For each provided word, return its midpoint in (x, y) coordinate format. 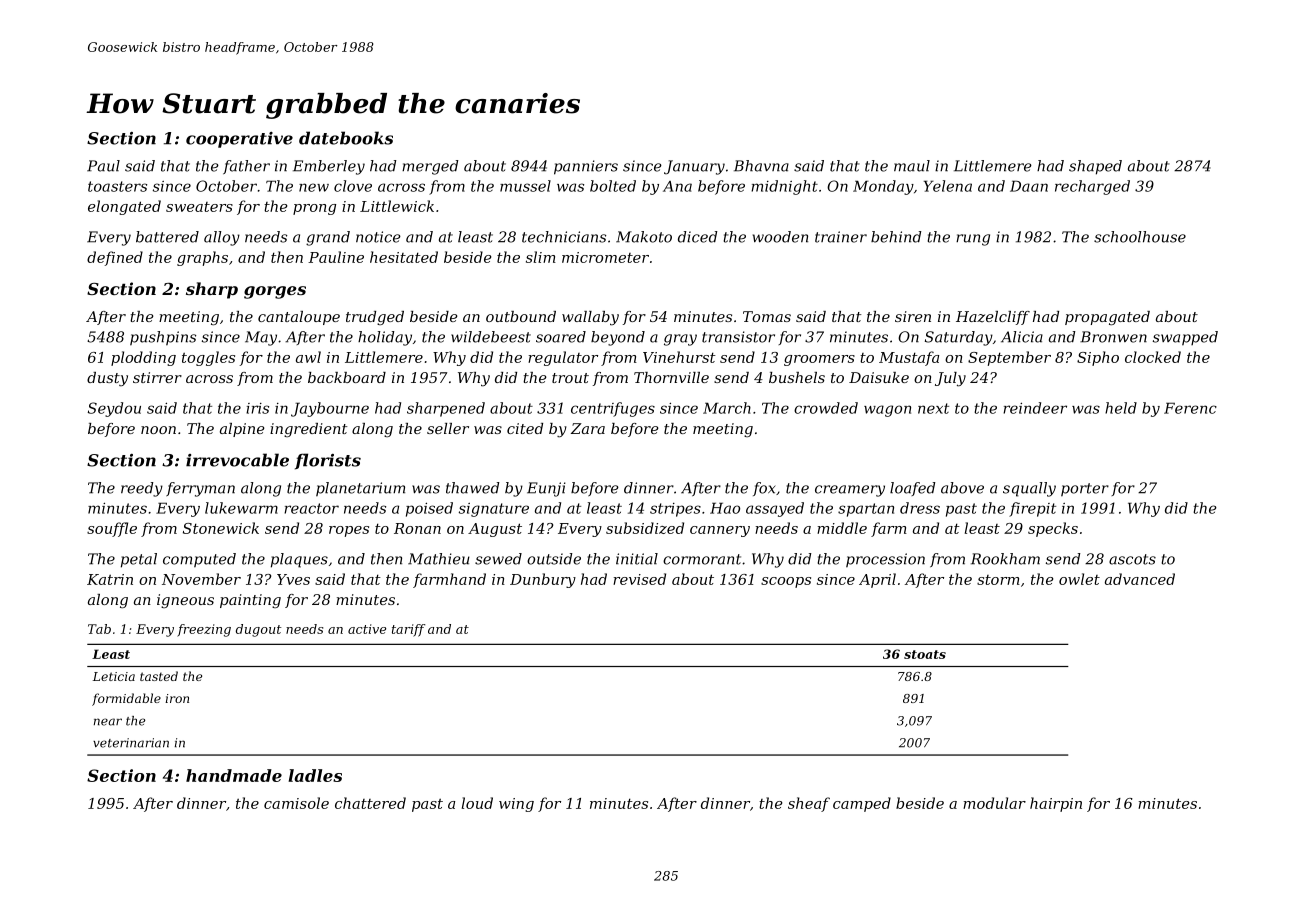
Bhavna (761, 166)
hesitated (404, 257)
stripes (675, 510)
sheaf (809, 804)
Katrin (110, 579)
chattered (370, 803)
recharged (1092, 187)
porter (1085, 490)
